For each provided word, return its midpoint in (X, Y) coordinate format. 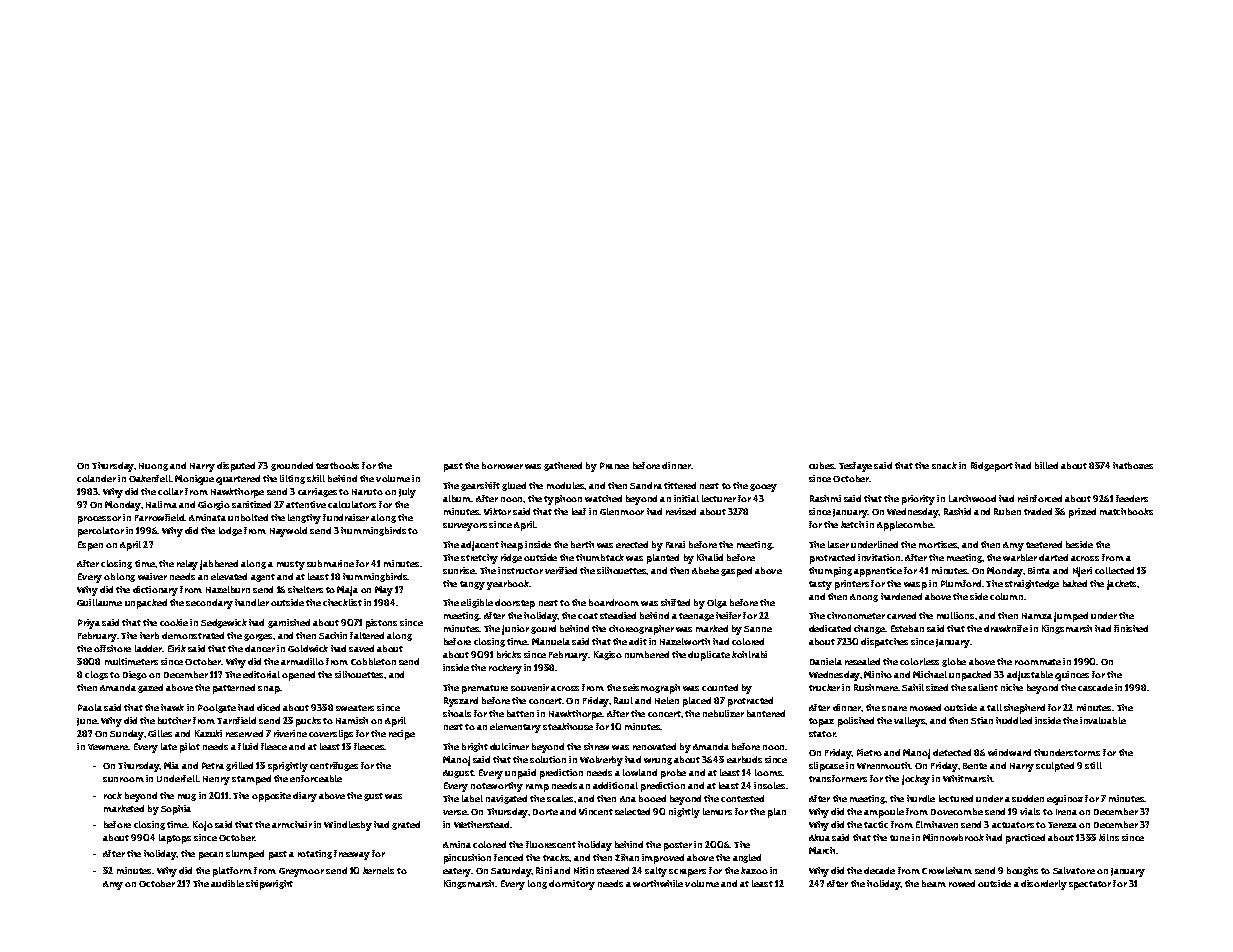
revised (681, 511)
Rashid (957, 511)
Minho (878, 674)
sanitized (251, 504)
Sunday (127, 735)
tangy (472, 585)
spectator (1090, 885)
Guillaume (99, 602)
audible (227, 883)
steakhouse (568, 726)
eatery (457, 872)
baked (1075, 583)
